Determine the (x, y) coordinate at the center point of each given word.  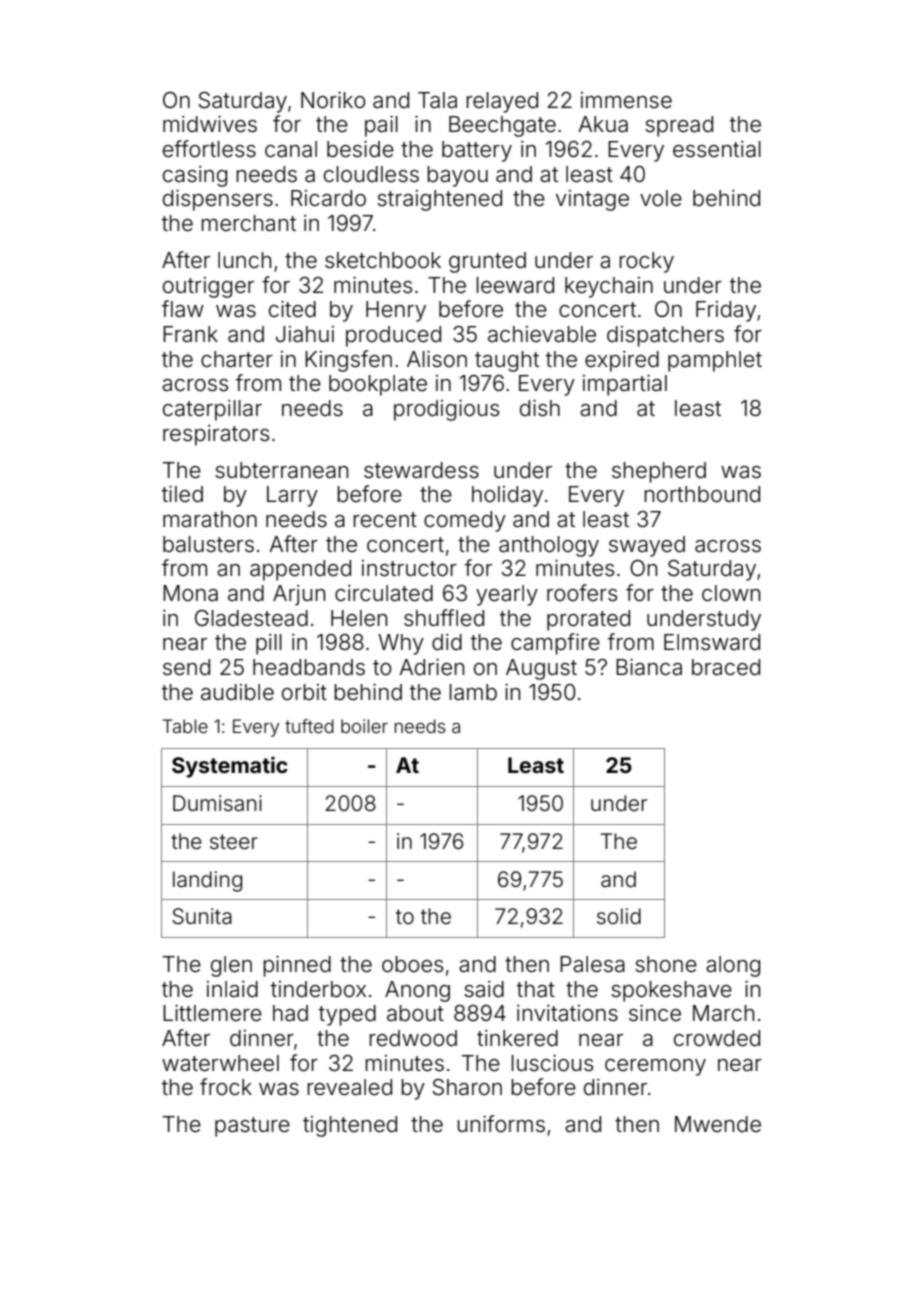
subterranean (281, 470)
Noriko (333, 100)
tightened (350, 1126)
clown (731, 593)
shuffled (444, 618)
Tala (437, 100)
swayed (647, 546)
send (186, 667)
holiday (507, 496)
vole (661, 198)
